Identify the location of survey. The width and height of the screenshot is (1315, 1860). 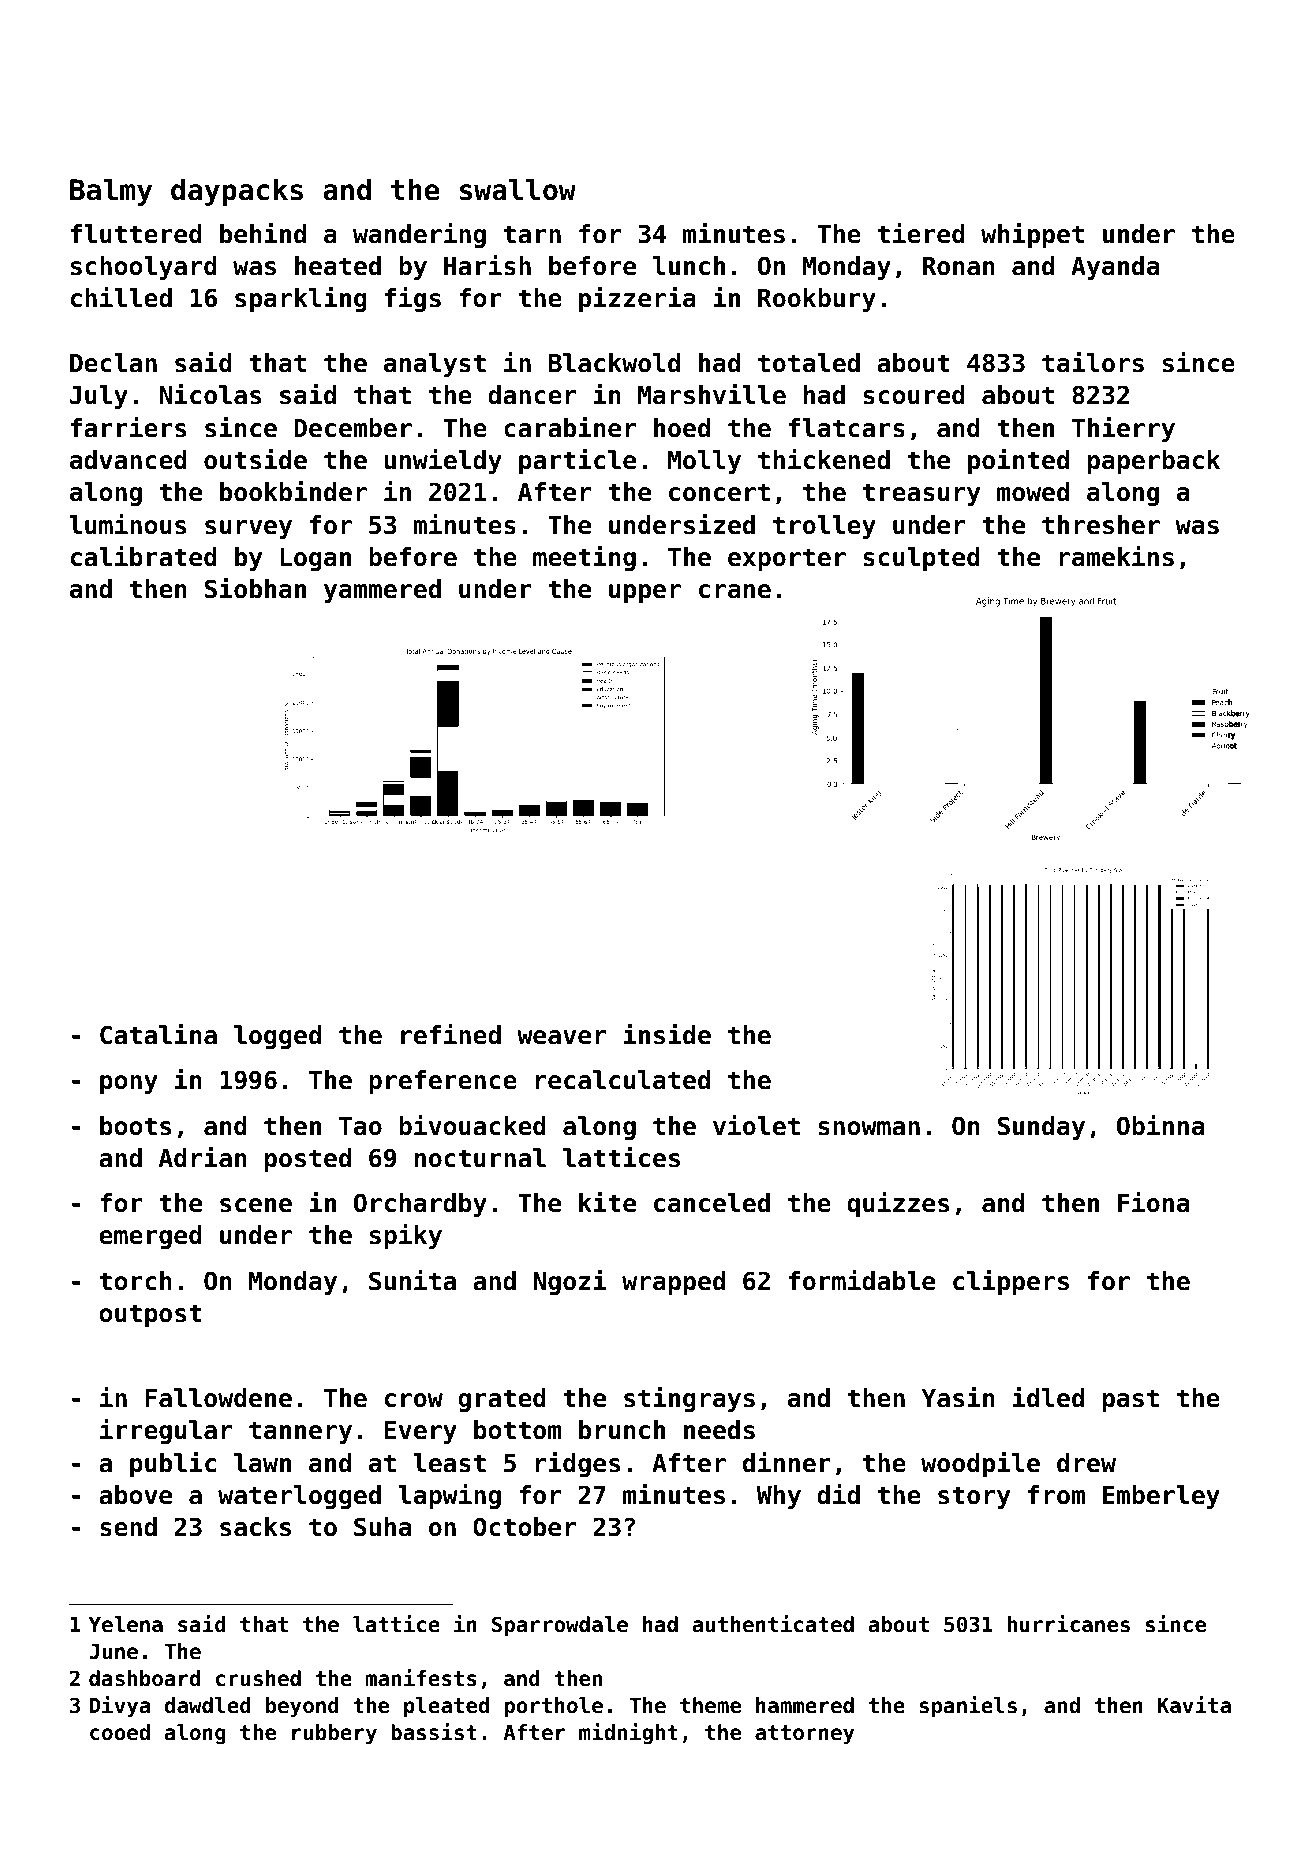
(248, 529).
